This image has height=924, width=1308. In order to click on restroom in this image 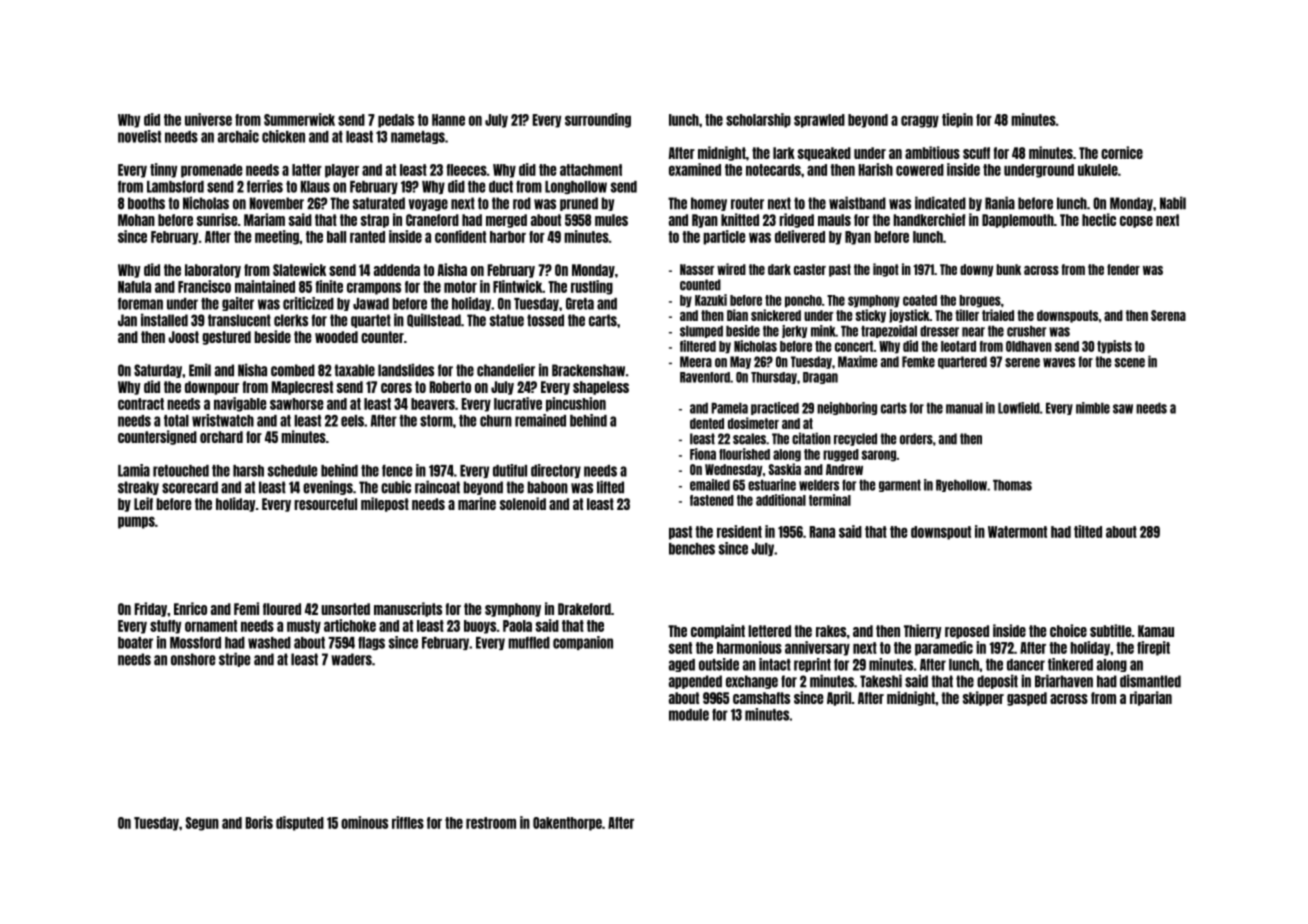, I will do `click(491, 823)`.
